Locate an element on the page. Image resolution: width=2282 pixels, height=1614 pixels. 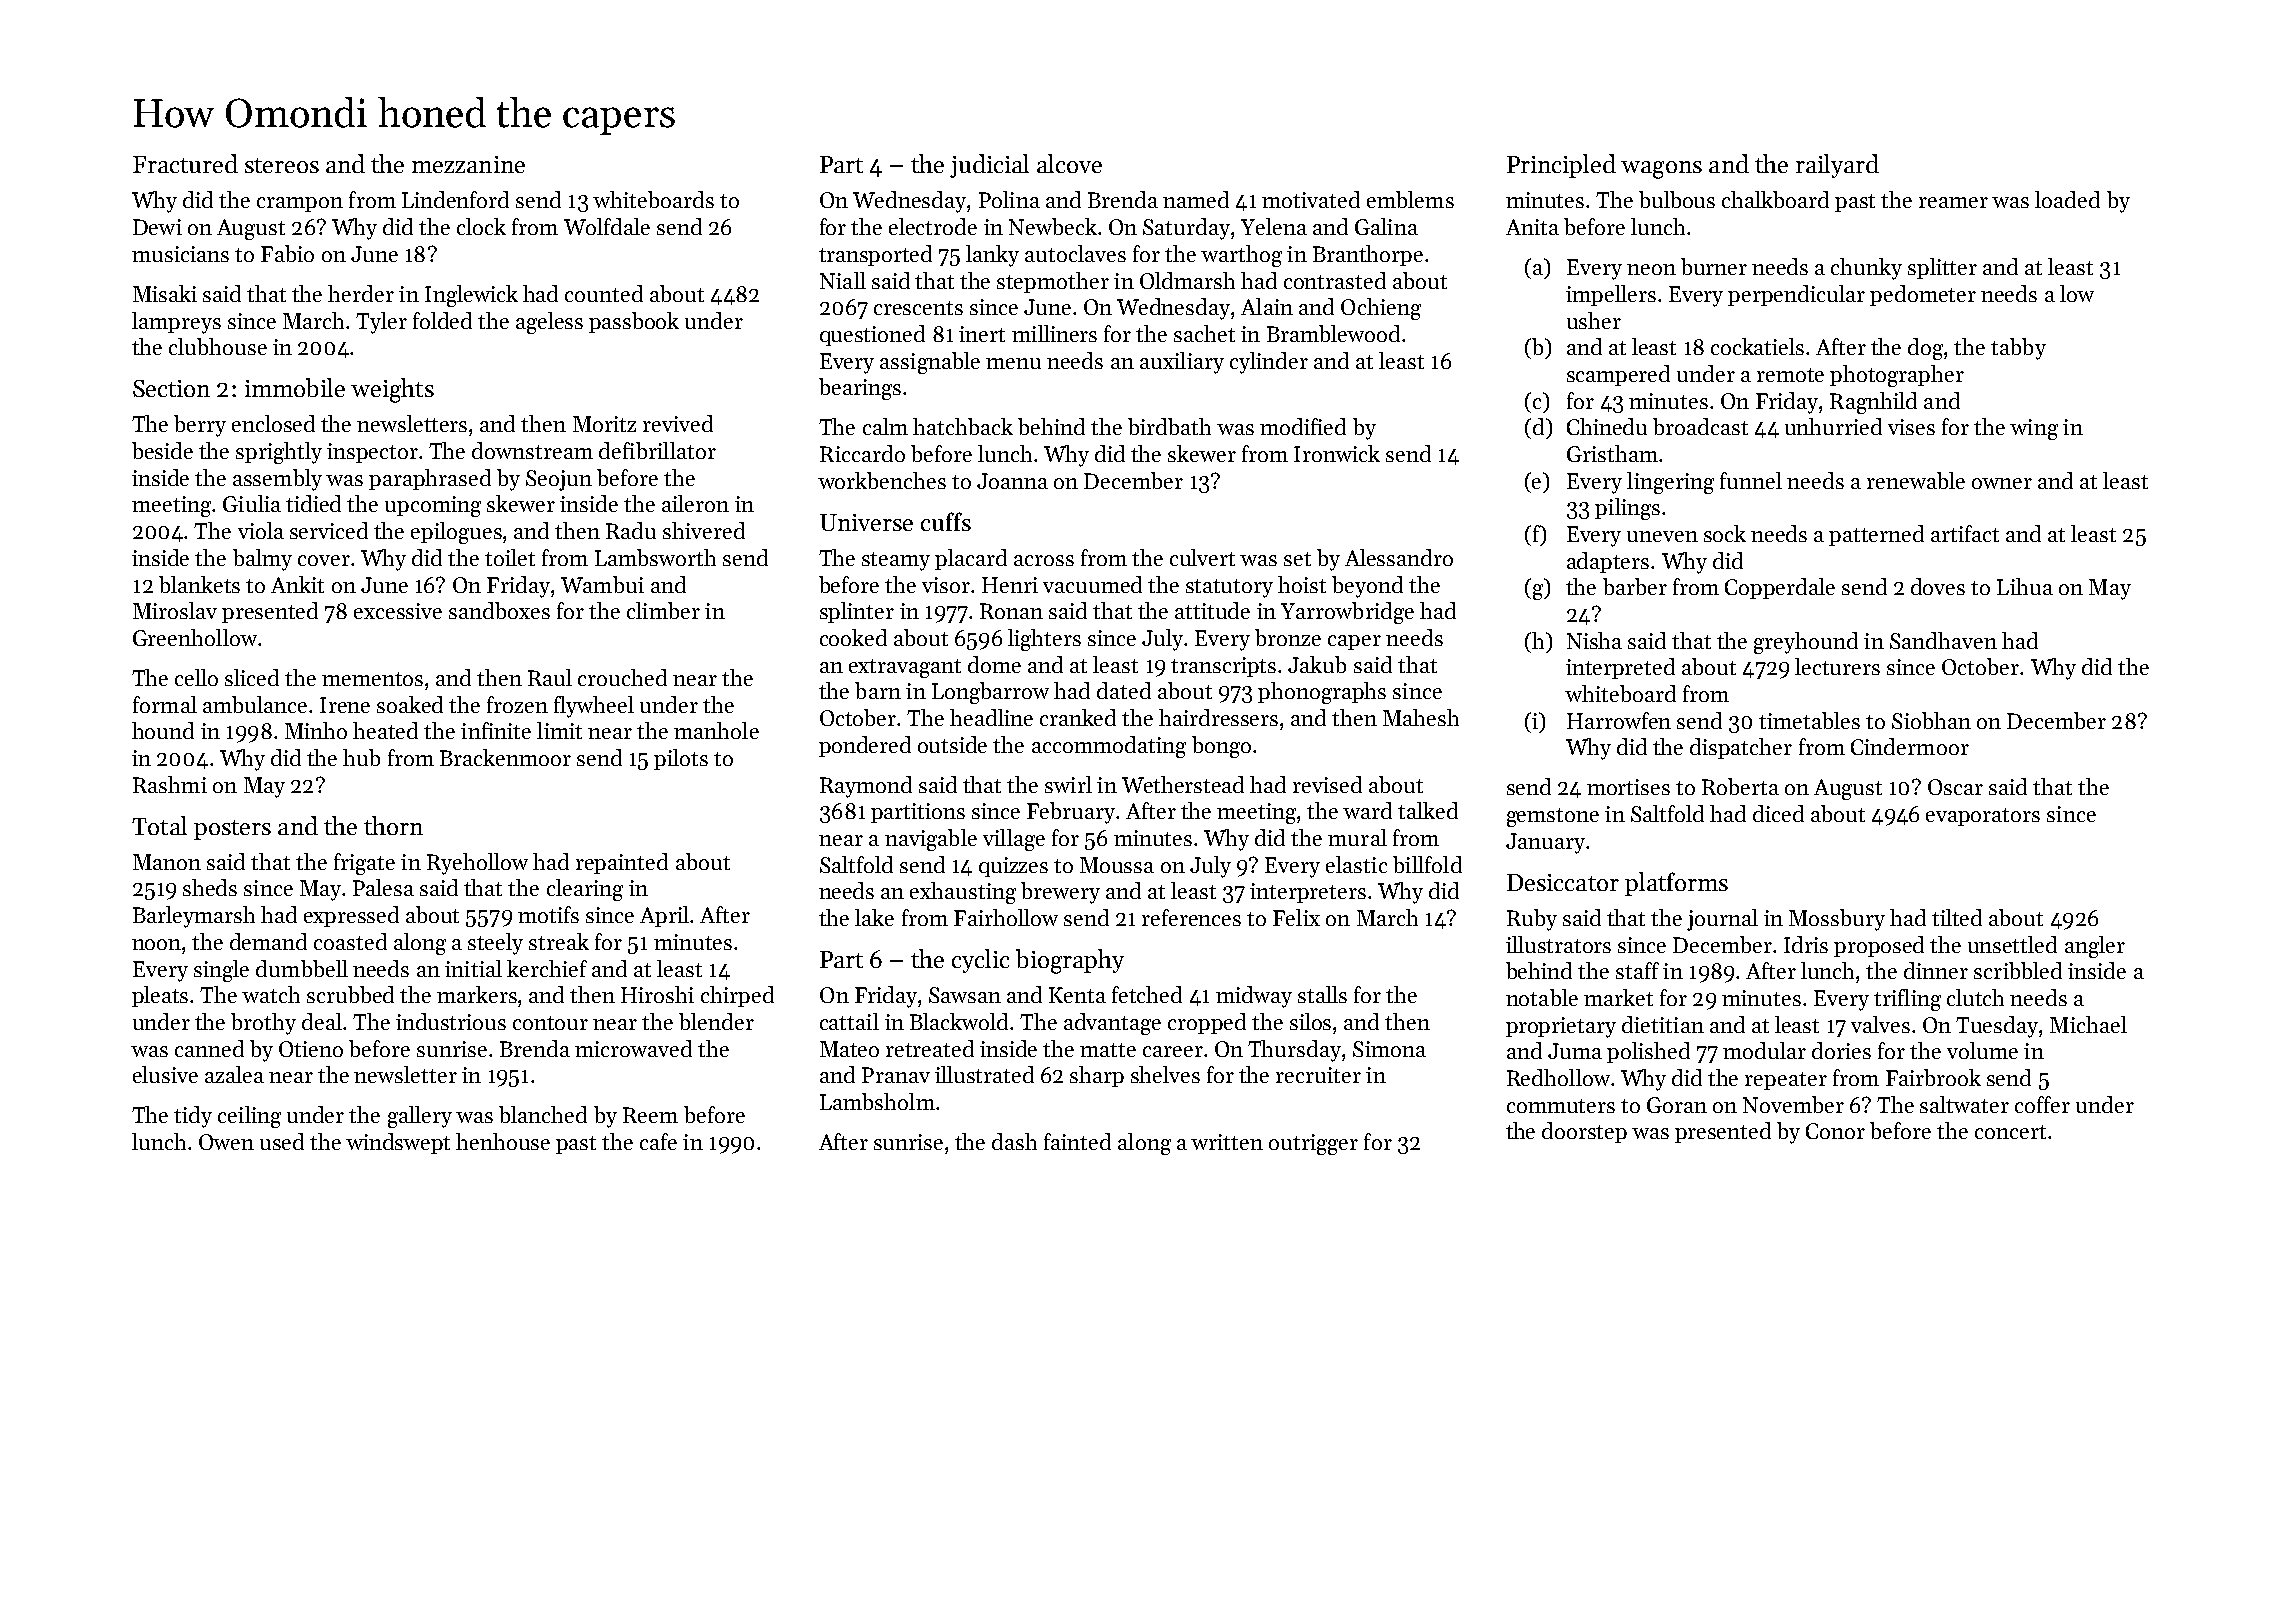
railyard is located at coordinates (1837, 166).
